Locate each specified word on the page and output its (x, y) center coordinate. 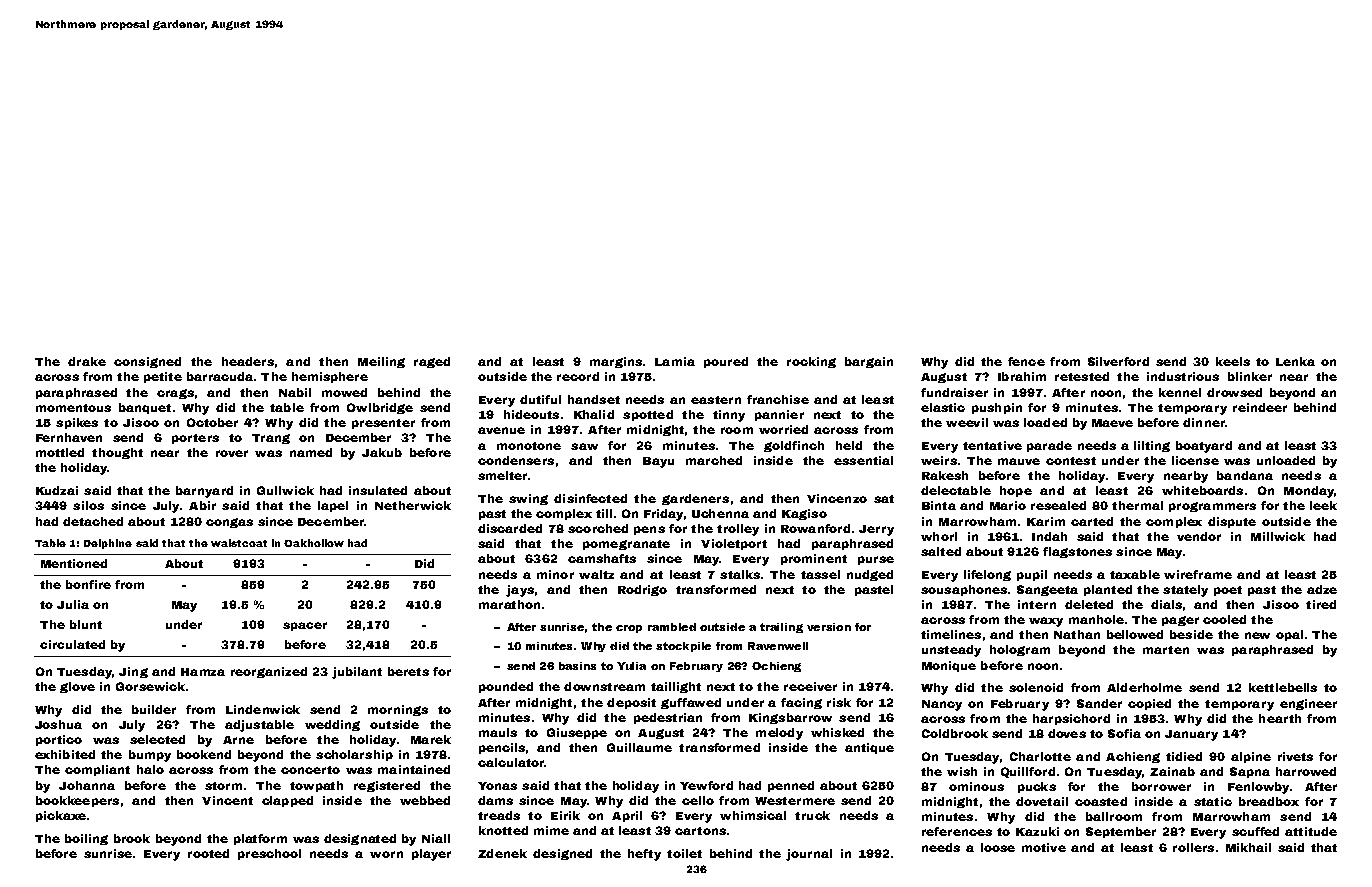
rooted (208, 853)
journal (809, 855)
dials (1166, 604)
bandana (1245, 475)
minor (555, 574)
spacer (305, 626)
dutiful (540, 399)
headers (248, 361)
